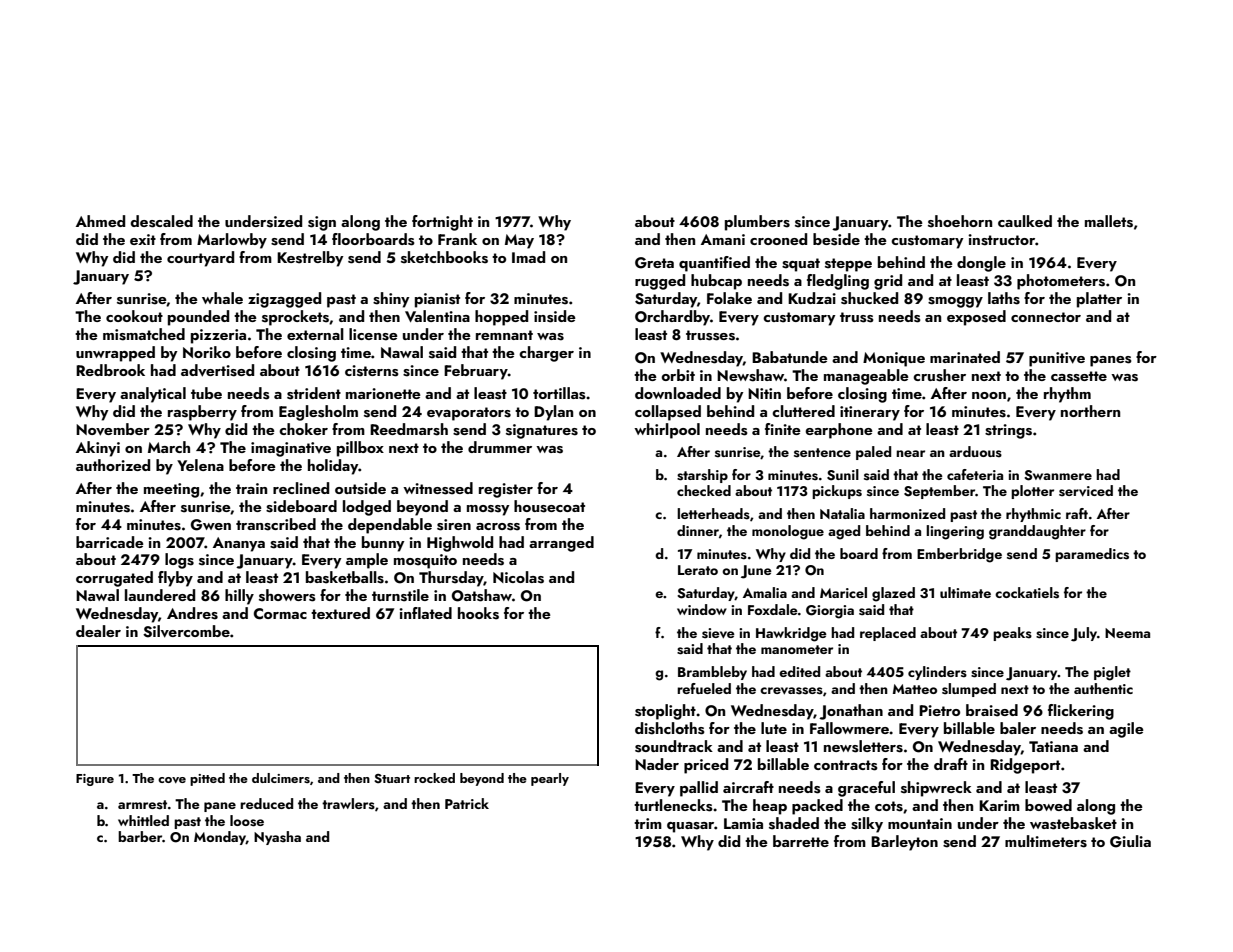 The image size is (1233, 952). I want to click on slumped, so click(969, 690).
